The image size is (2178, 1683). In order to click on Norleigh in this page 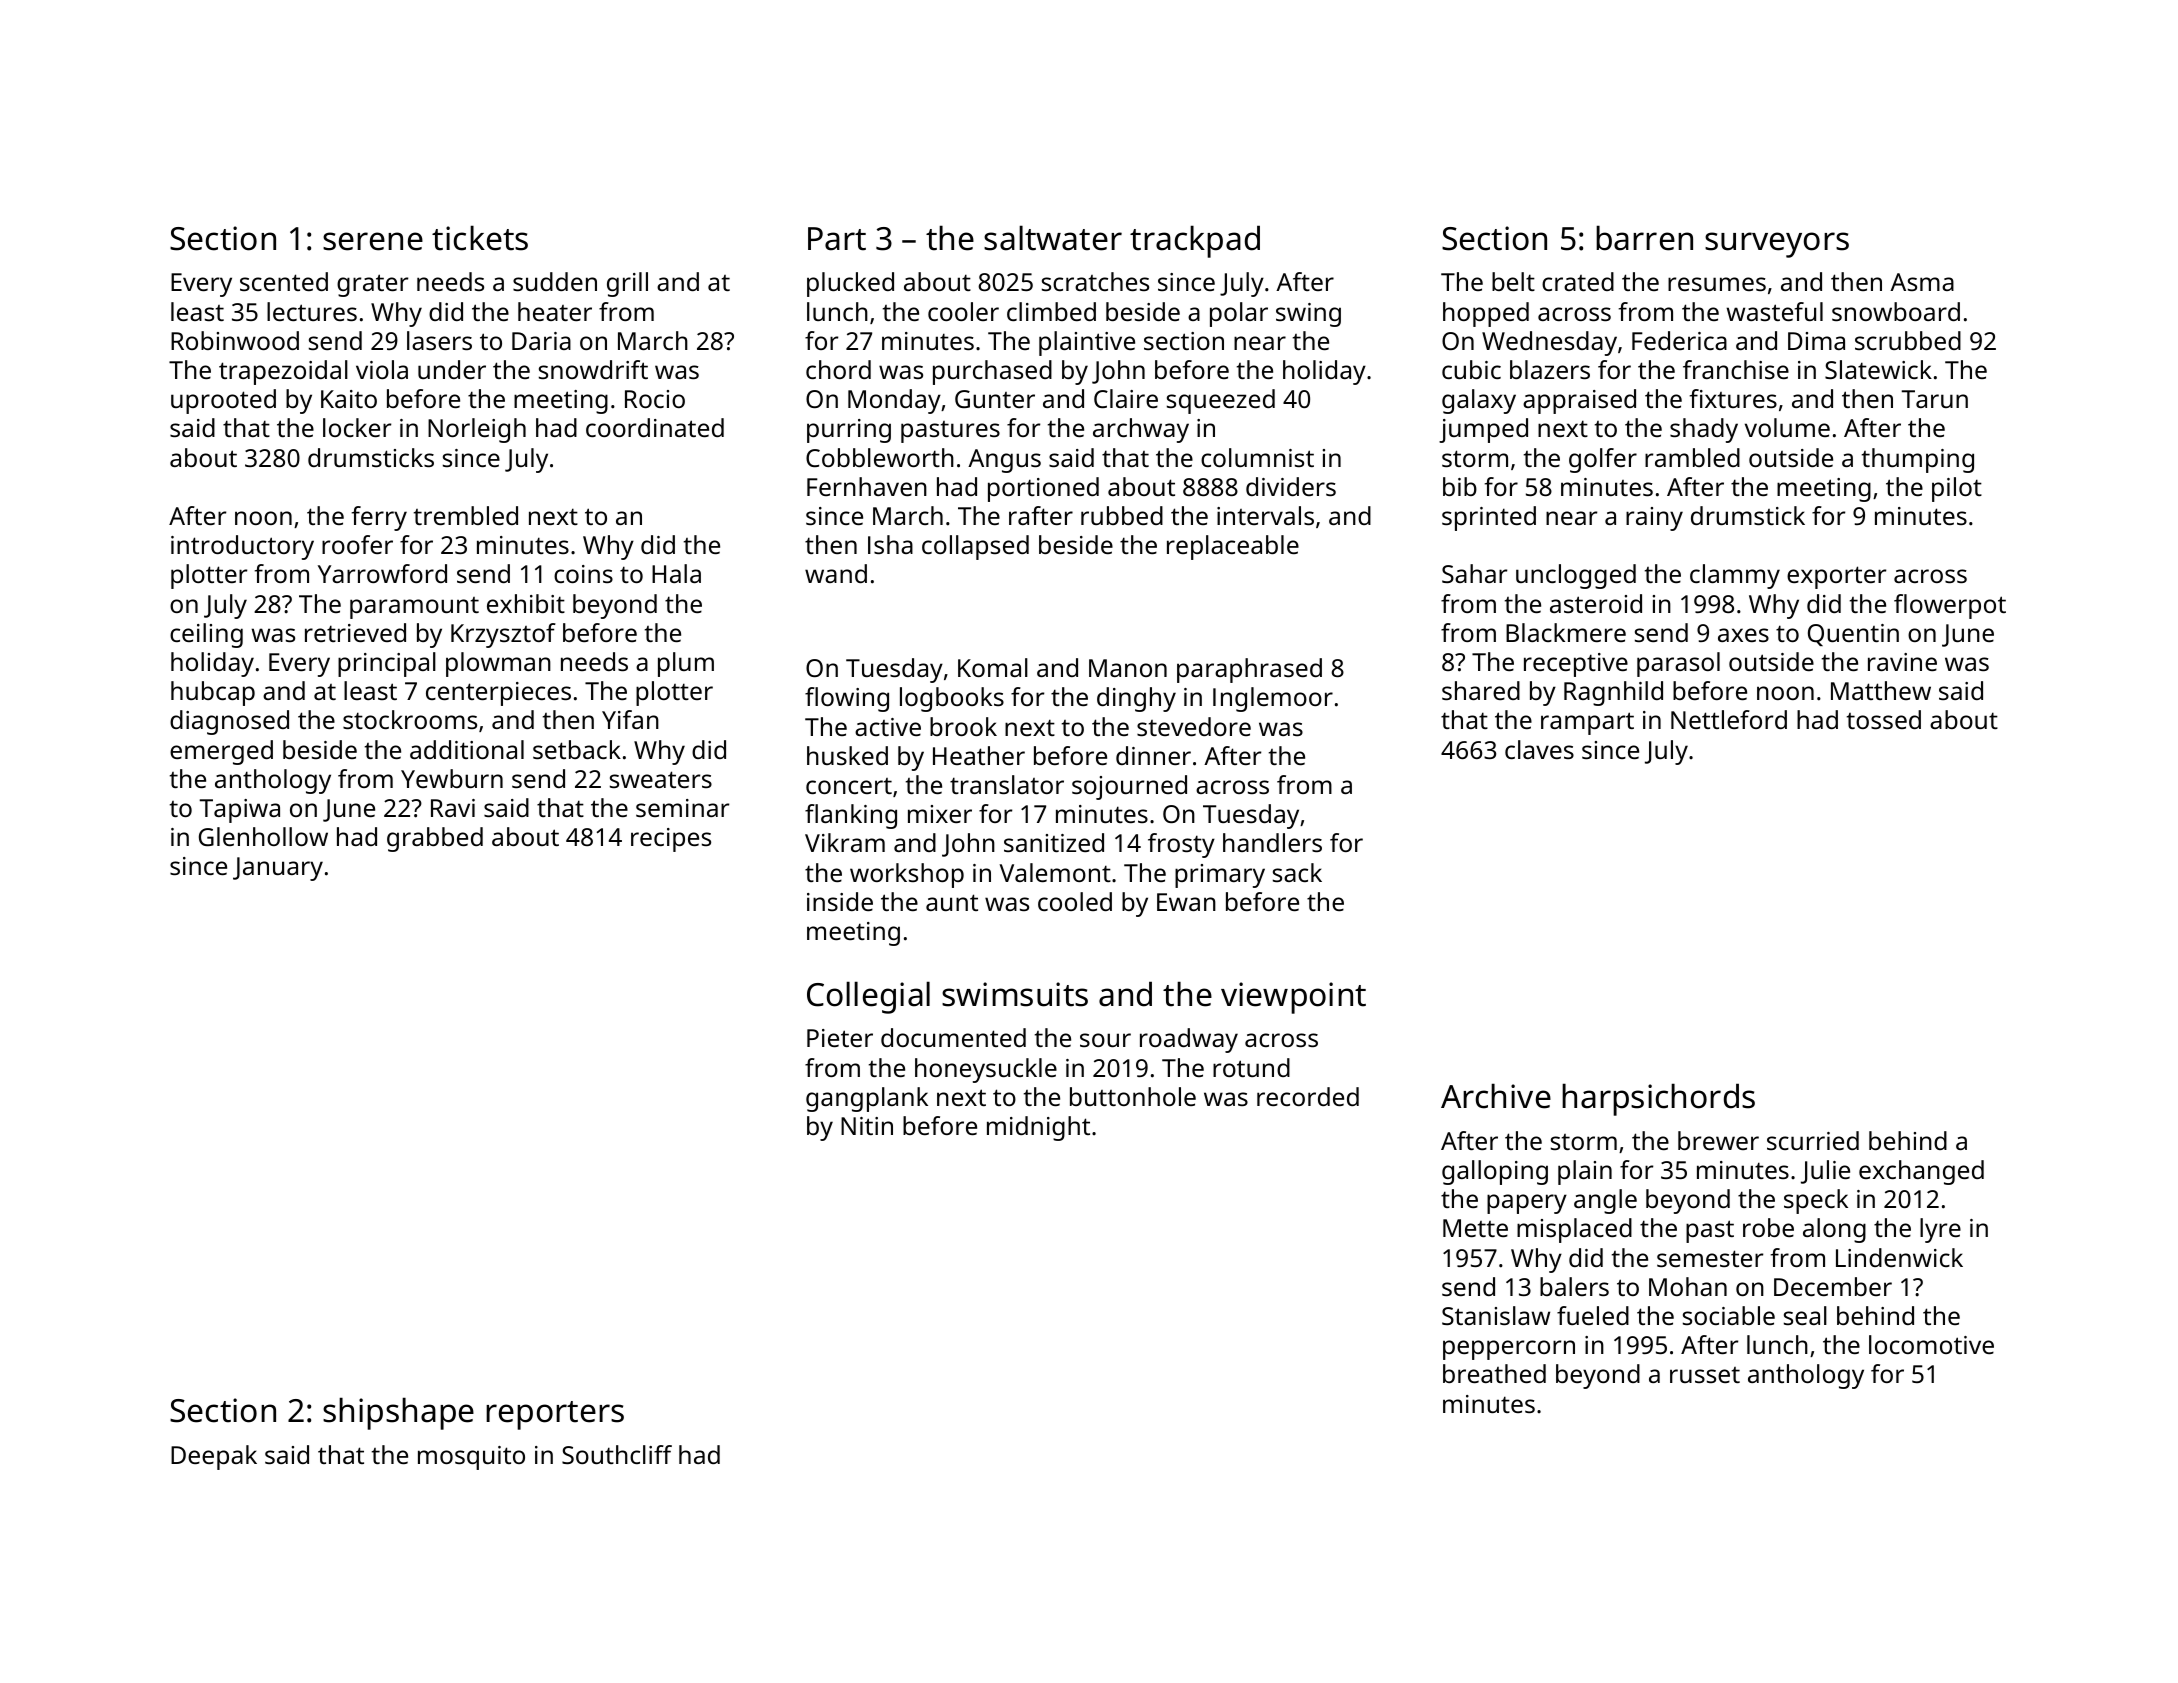, I will do `click(477, 430)`.
